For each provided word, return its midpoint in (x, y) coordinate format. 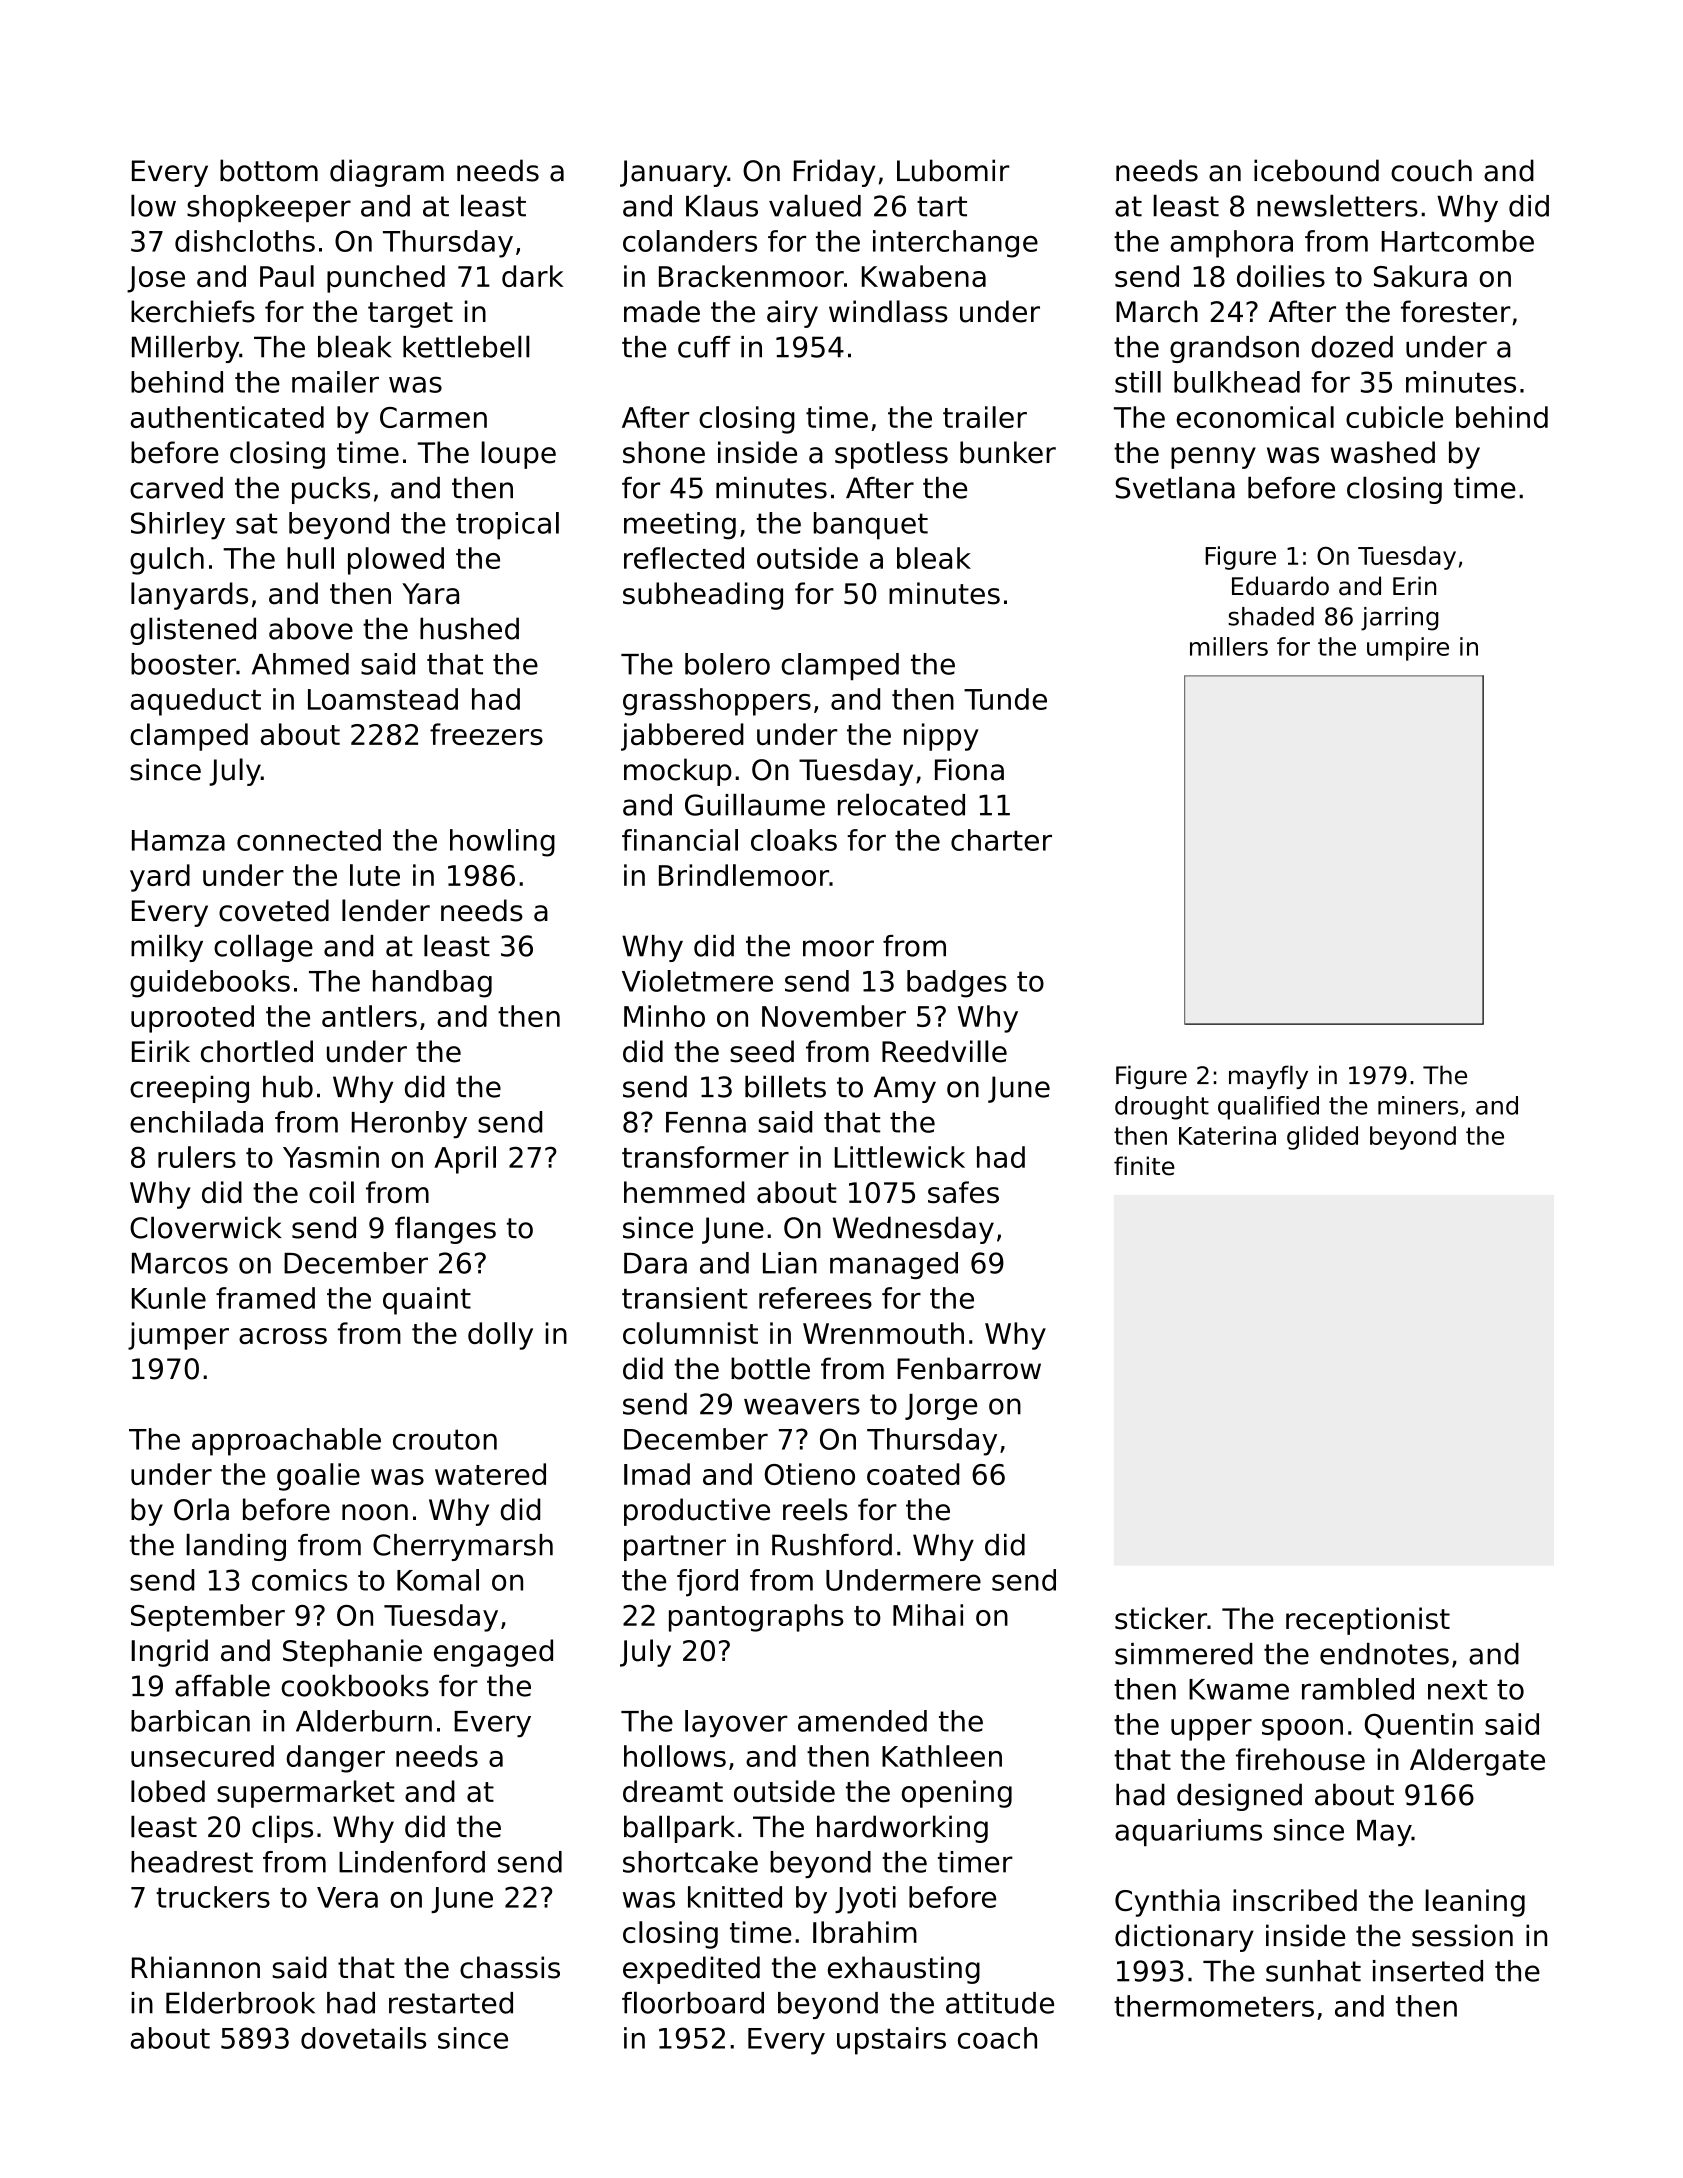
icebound (1316, 170)
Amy (905, 1089)
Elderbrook (240, 2002)
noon (375, 1512)
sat (256, 523)
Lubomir (953, 170)
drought (1162, 1108)
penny (1213, 458)
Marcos (180, 1263)
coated (913, 1474)
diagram (387, 173)
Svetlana (1175, 487)
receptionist (1368, 1621)
